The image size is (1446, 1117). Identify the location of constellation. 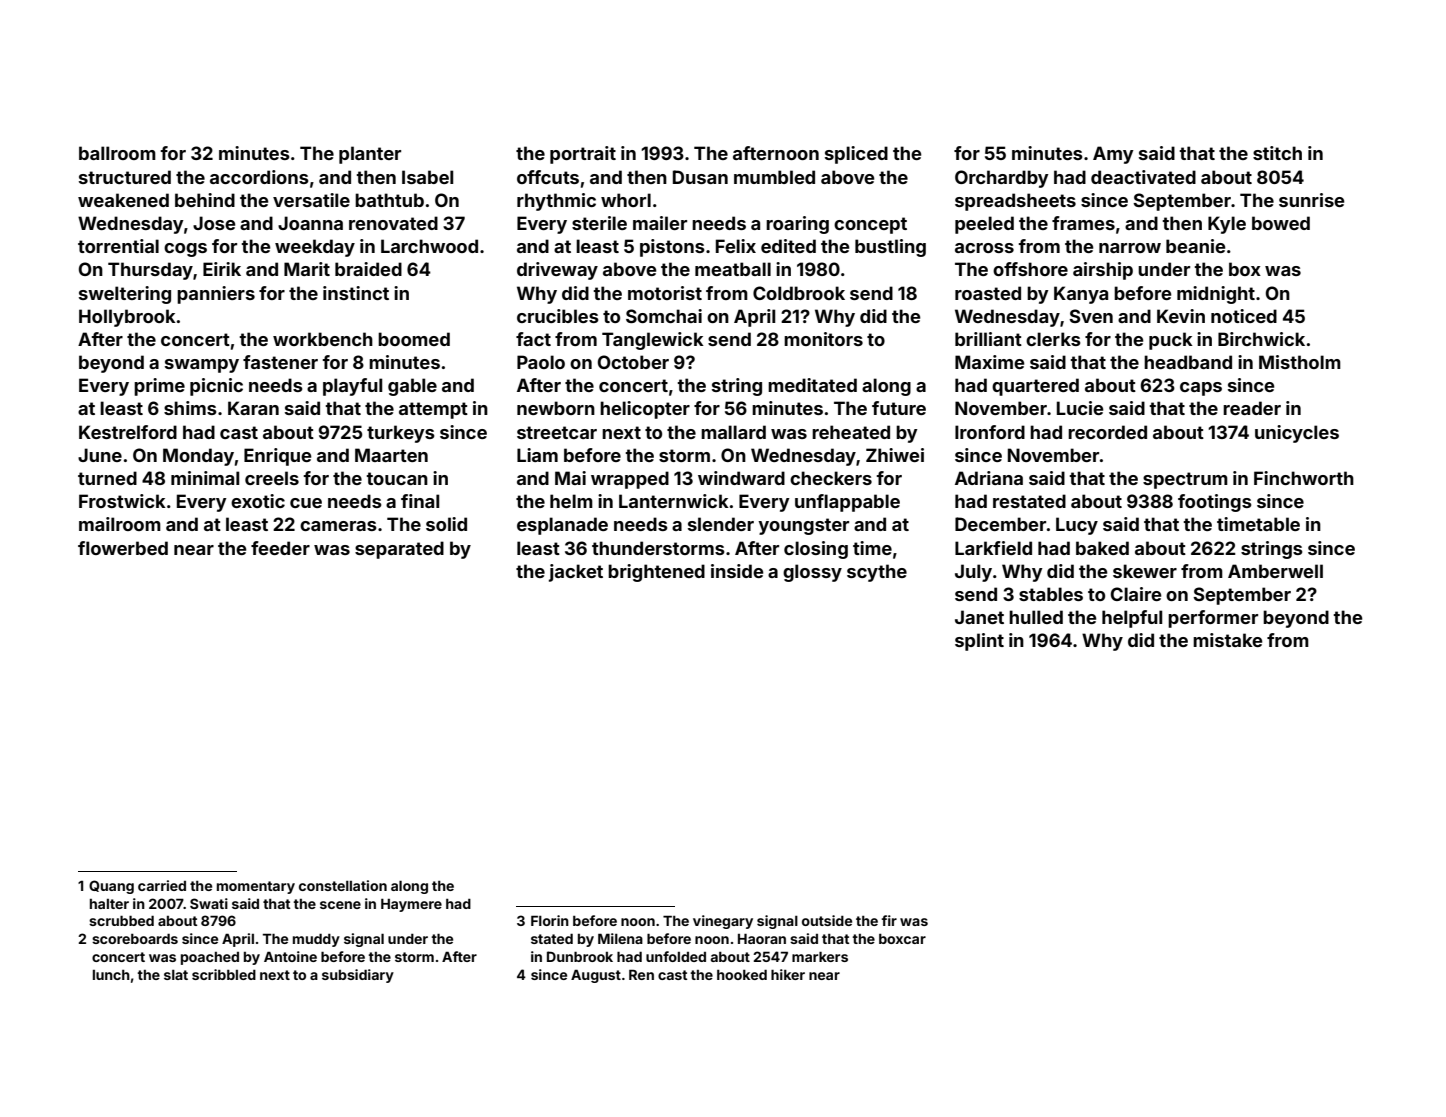
(343, 885).
